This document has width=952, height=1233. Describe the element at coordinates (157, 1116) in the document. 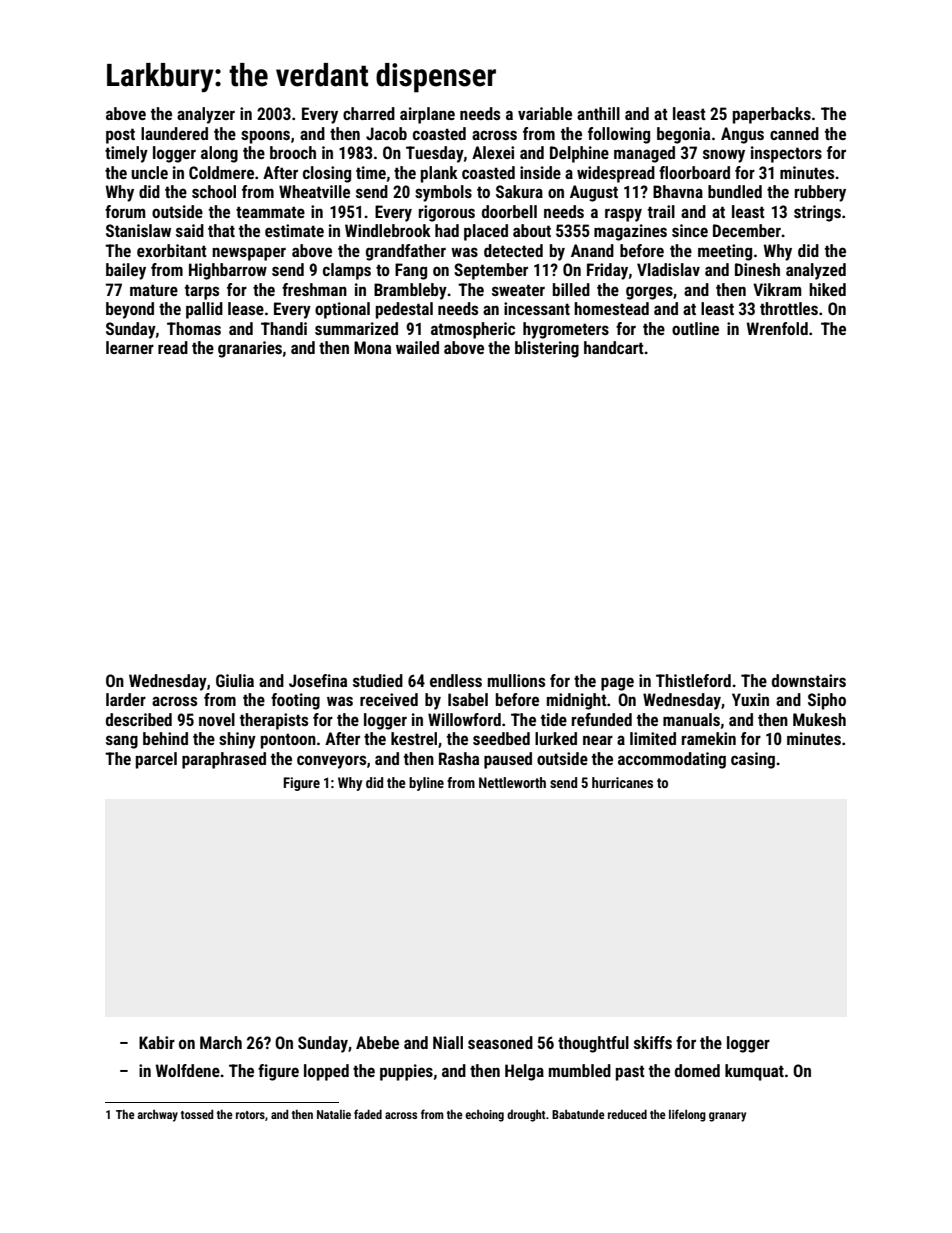

I see `archway` at that location.
